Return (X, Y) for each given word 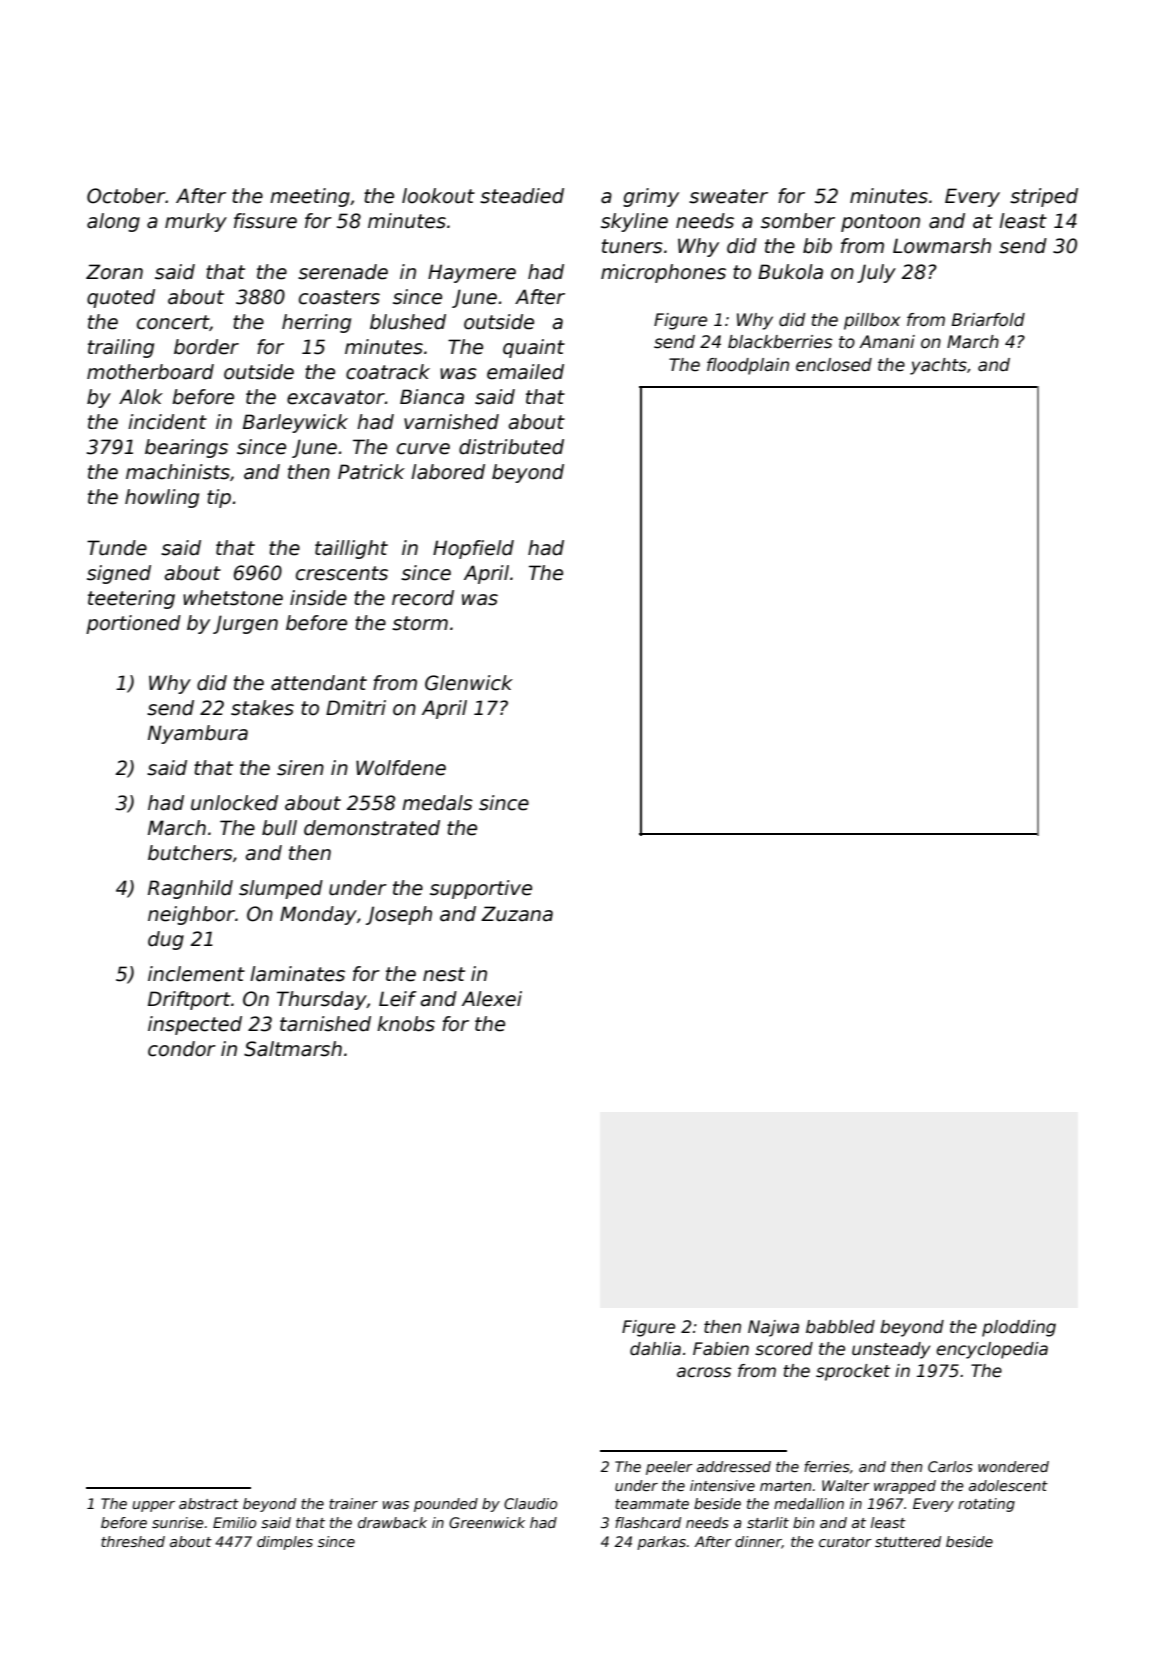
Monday (318, 915)
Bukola (790, 272)
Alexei (492, 999)
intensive (722, 1485)
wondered (1013, 1466)
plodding (1019, 1328)
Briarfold (988, 320)
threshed (133, 1541)
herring (316, 323)
